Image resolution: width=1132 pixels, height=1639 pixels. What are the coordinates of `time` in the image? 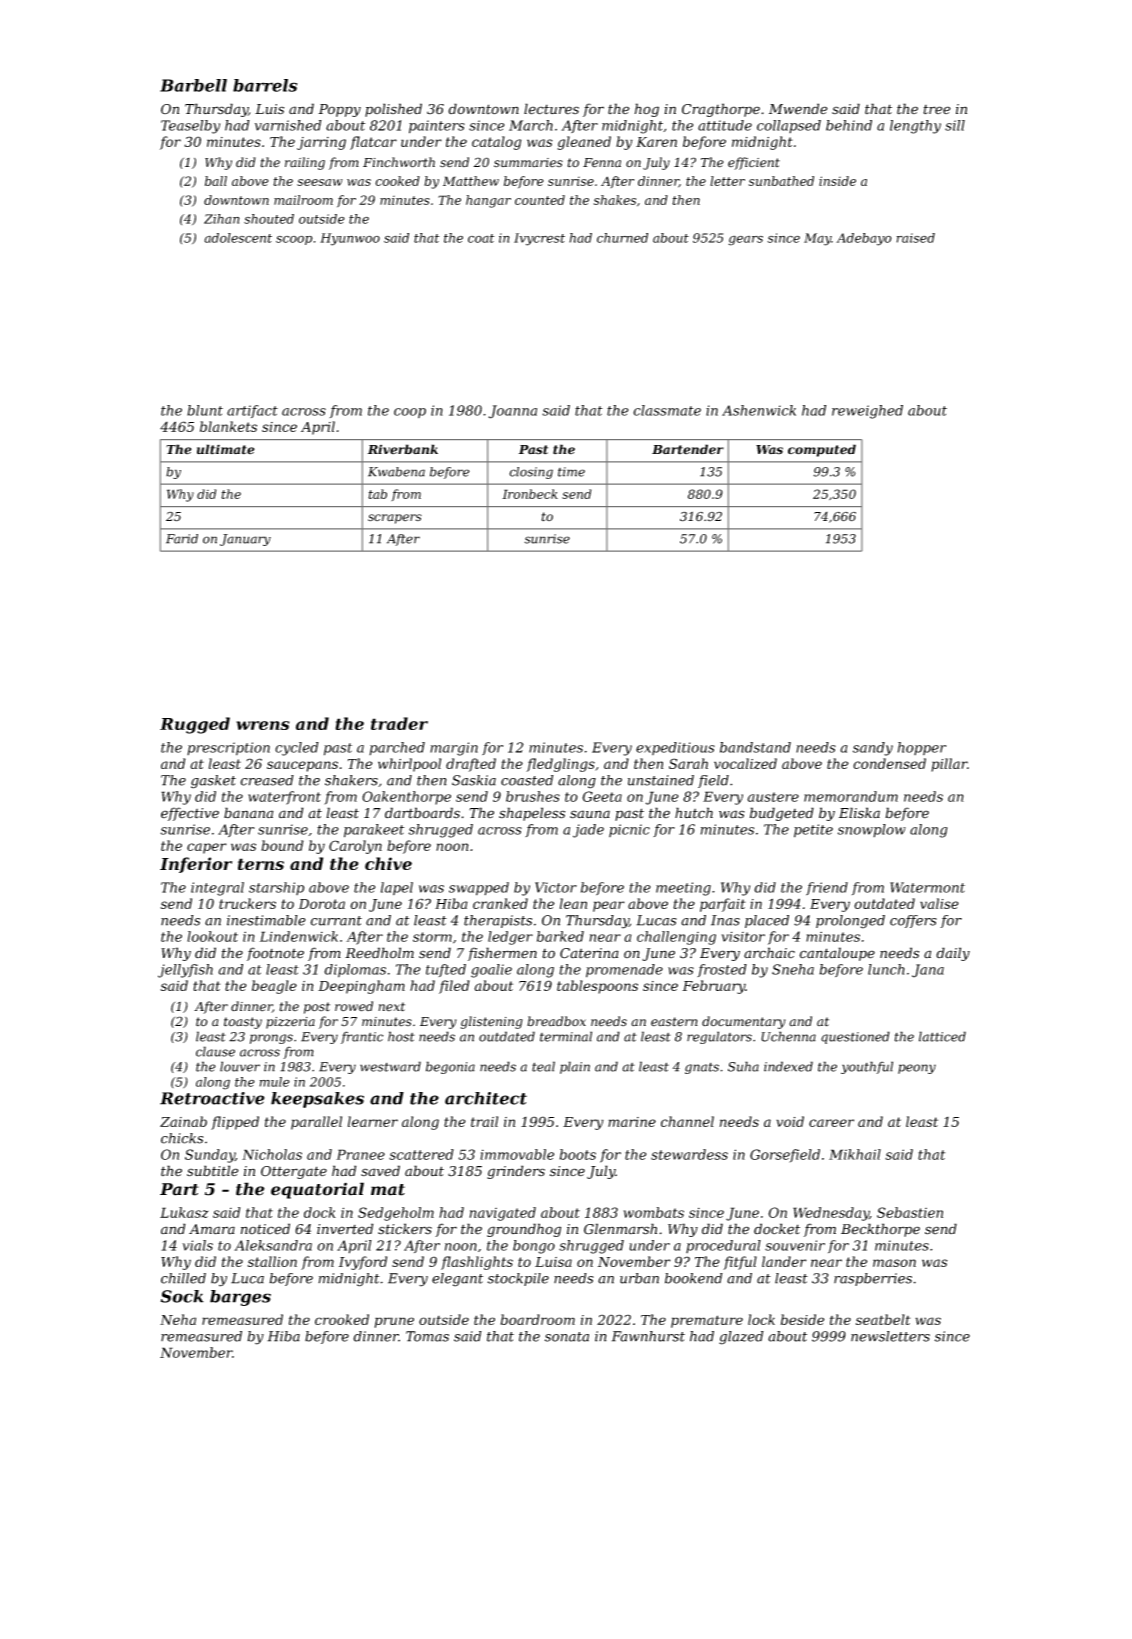 It's located at (571, 472).
